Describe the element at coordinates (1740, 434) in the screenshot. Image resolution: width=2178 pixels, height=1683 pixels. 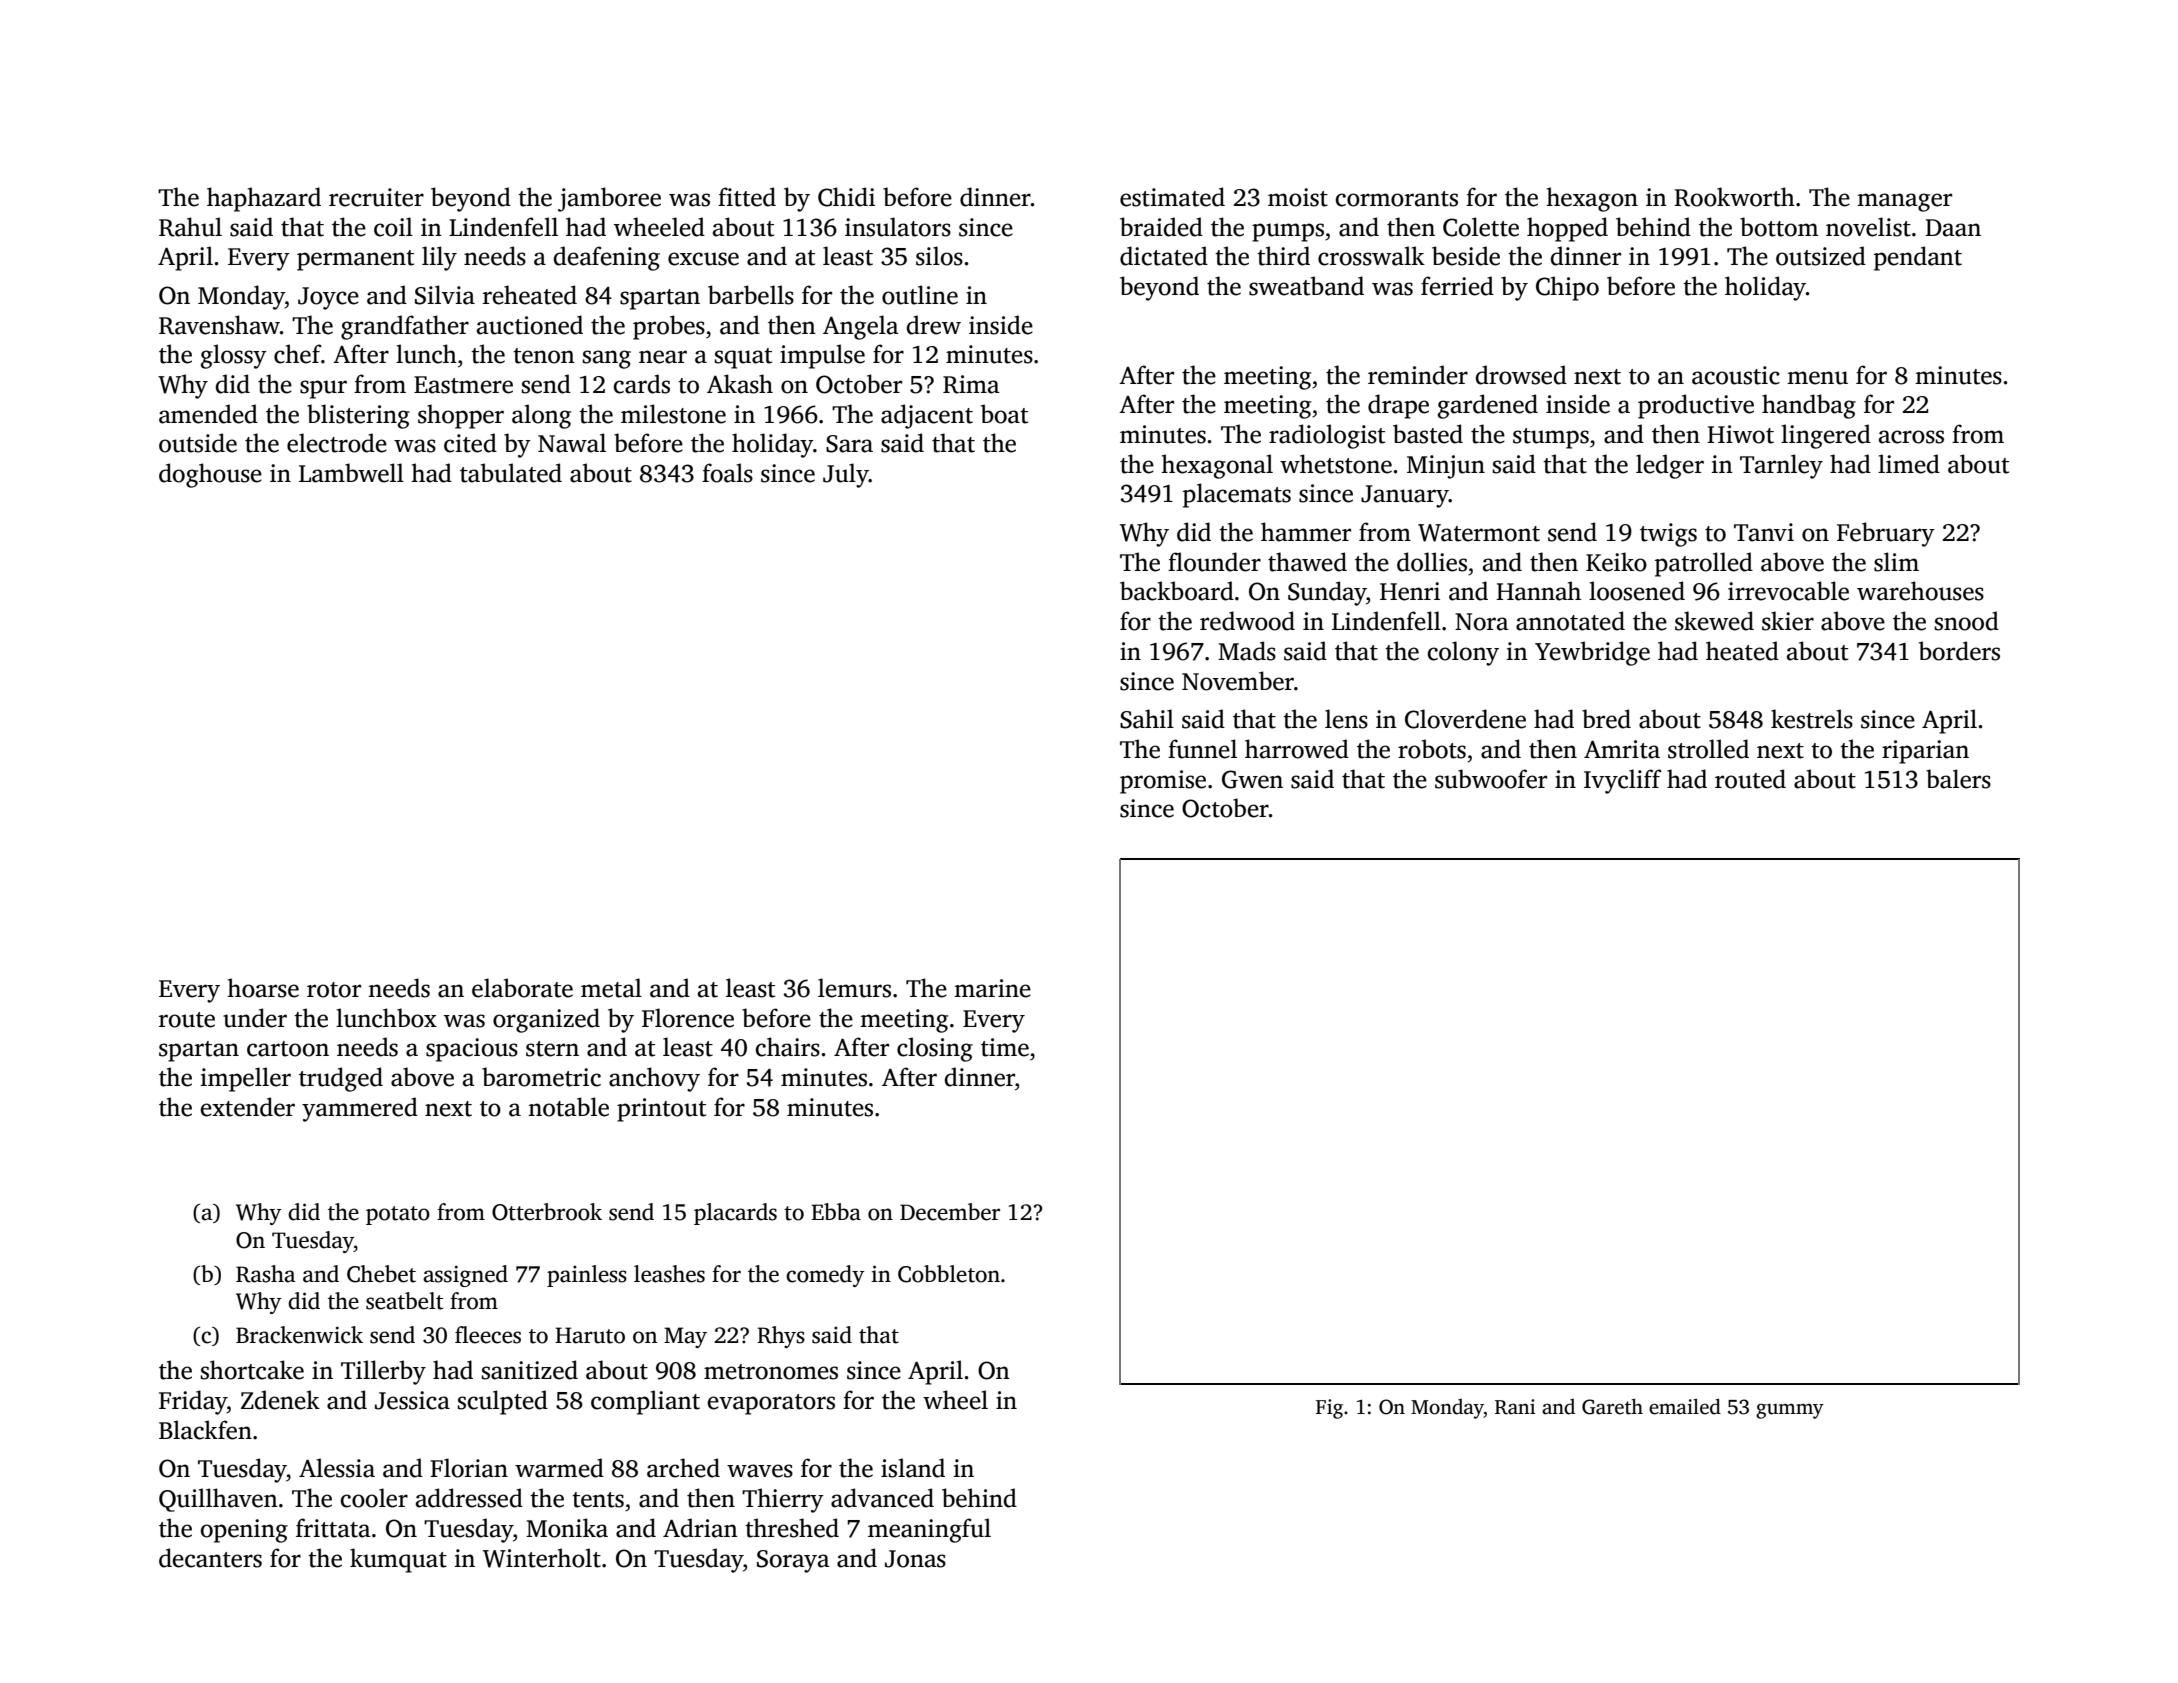
I see `Hiwot` at that location.
